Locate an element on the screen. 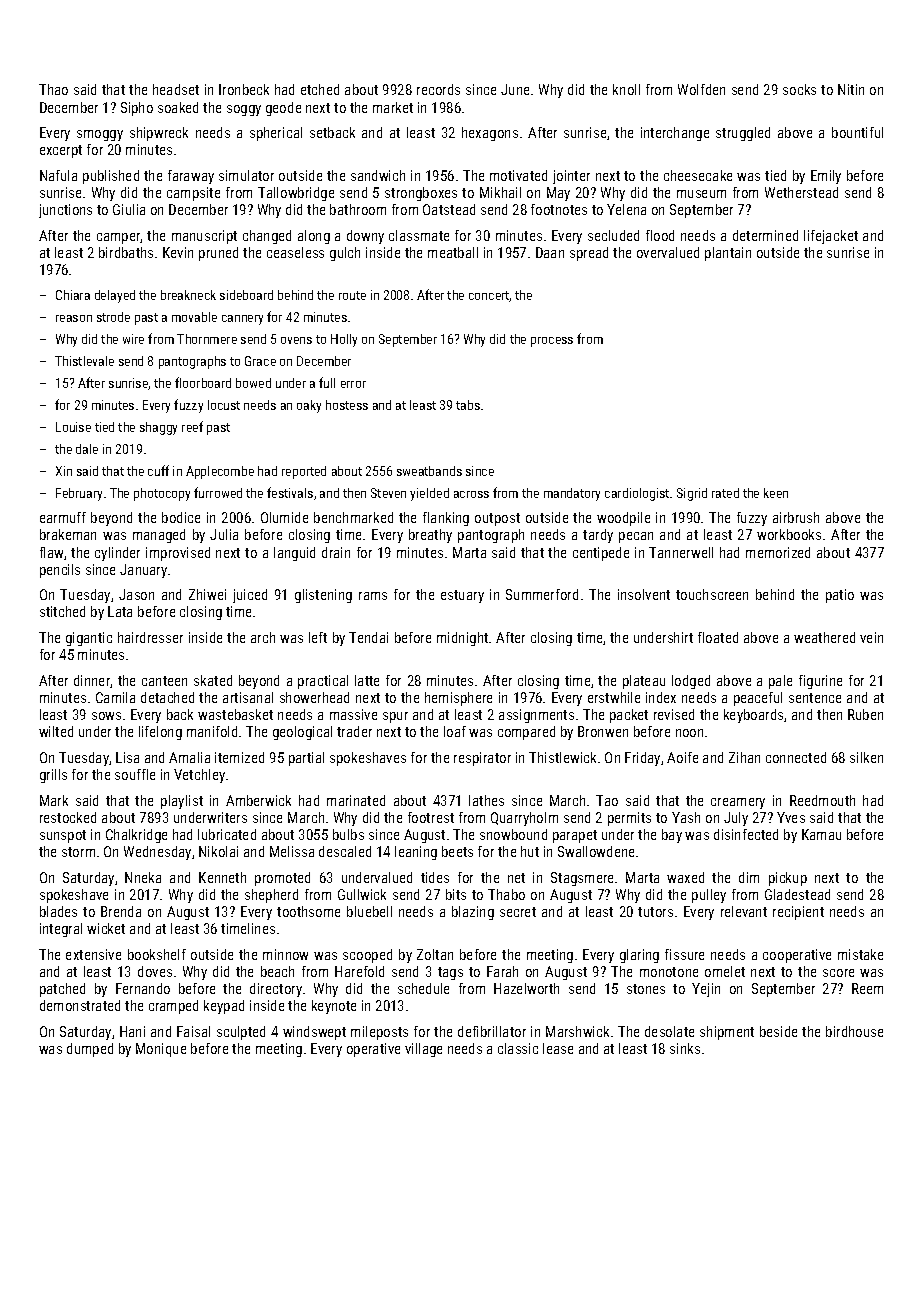  airbrush is located at coordinates (796, 517).
